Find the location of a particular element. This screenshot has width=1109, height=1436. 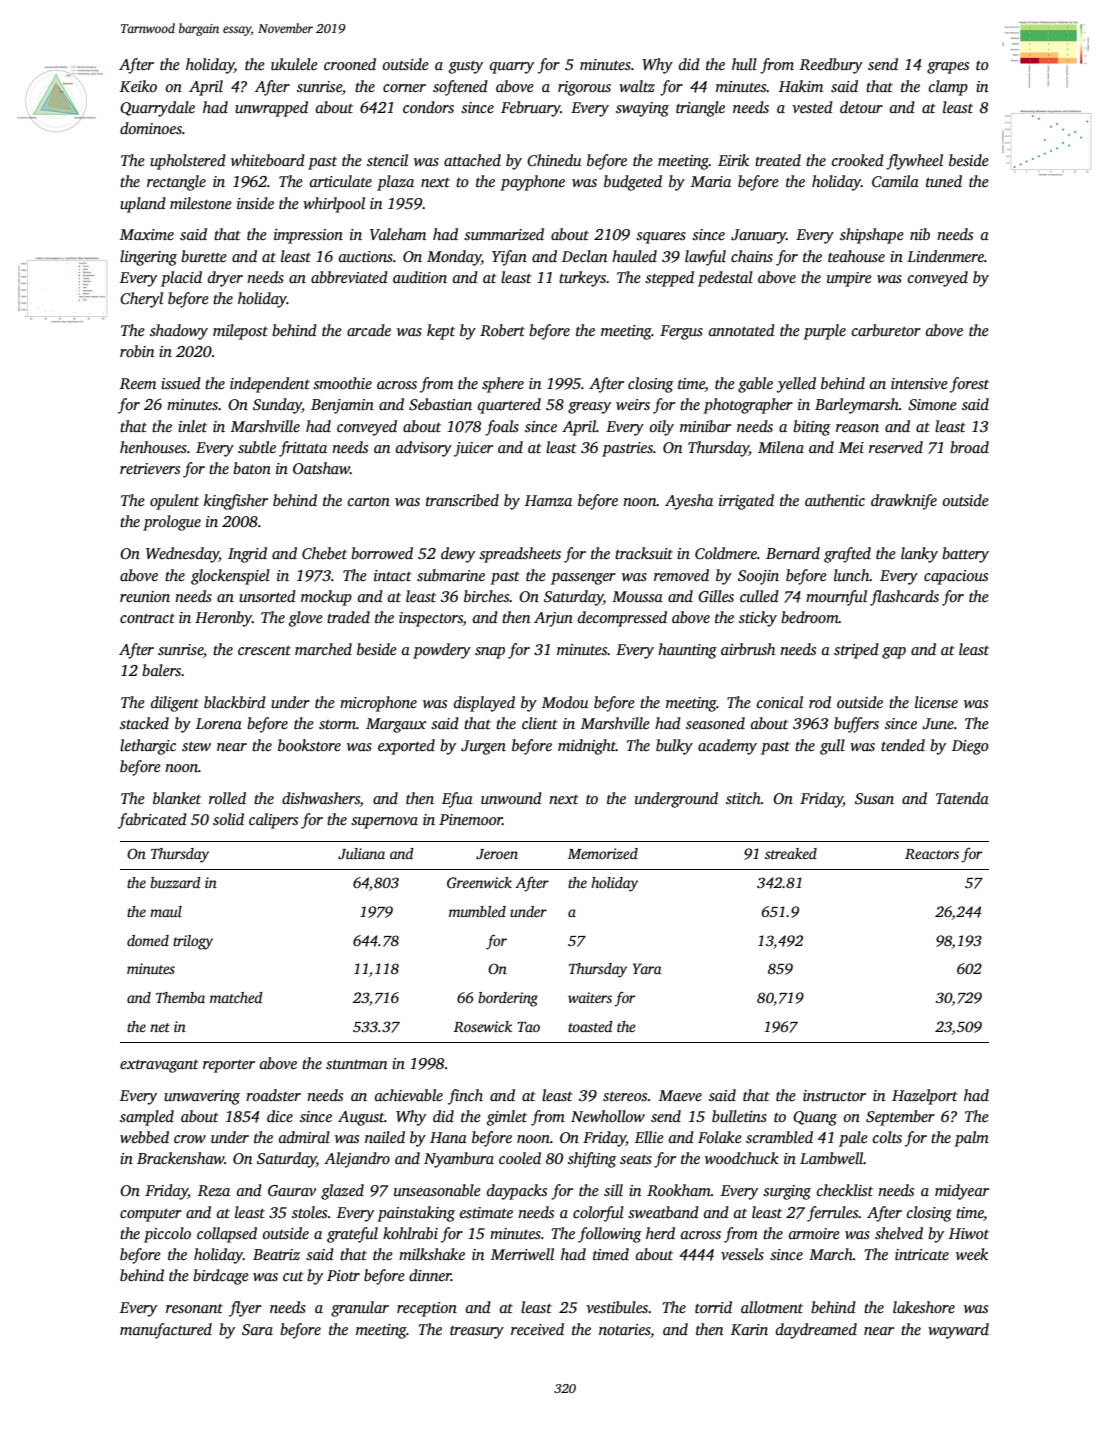

dewy is located at coordinates (458, 555).
